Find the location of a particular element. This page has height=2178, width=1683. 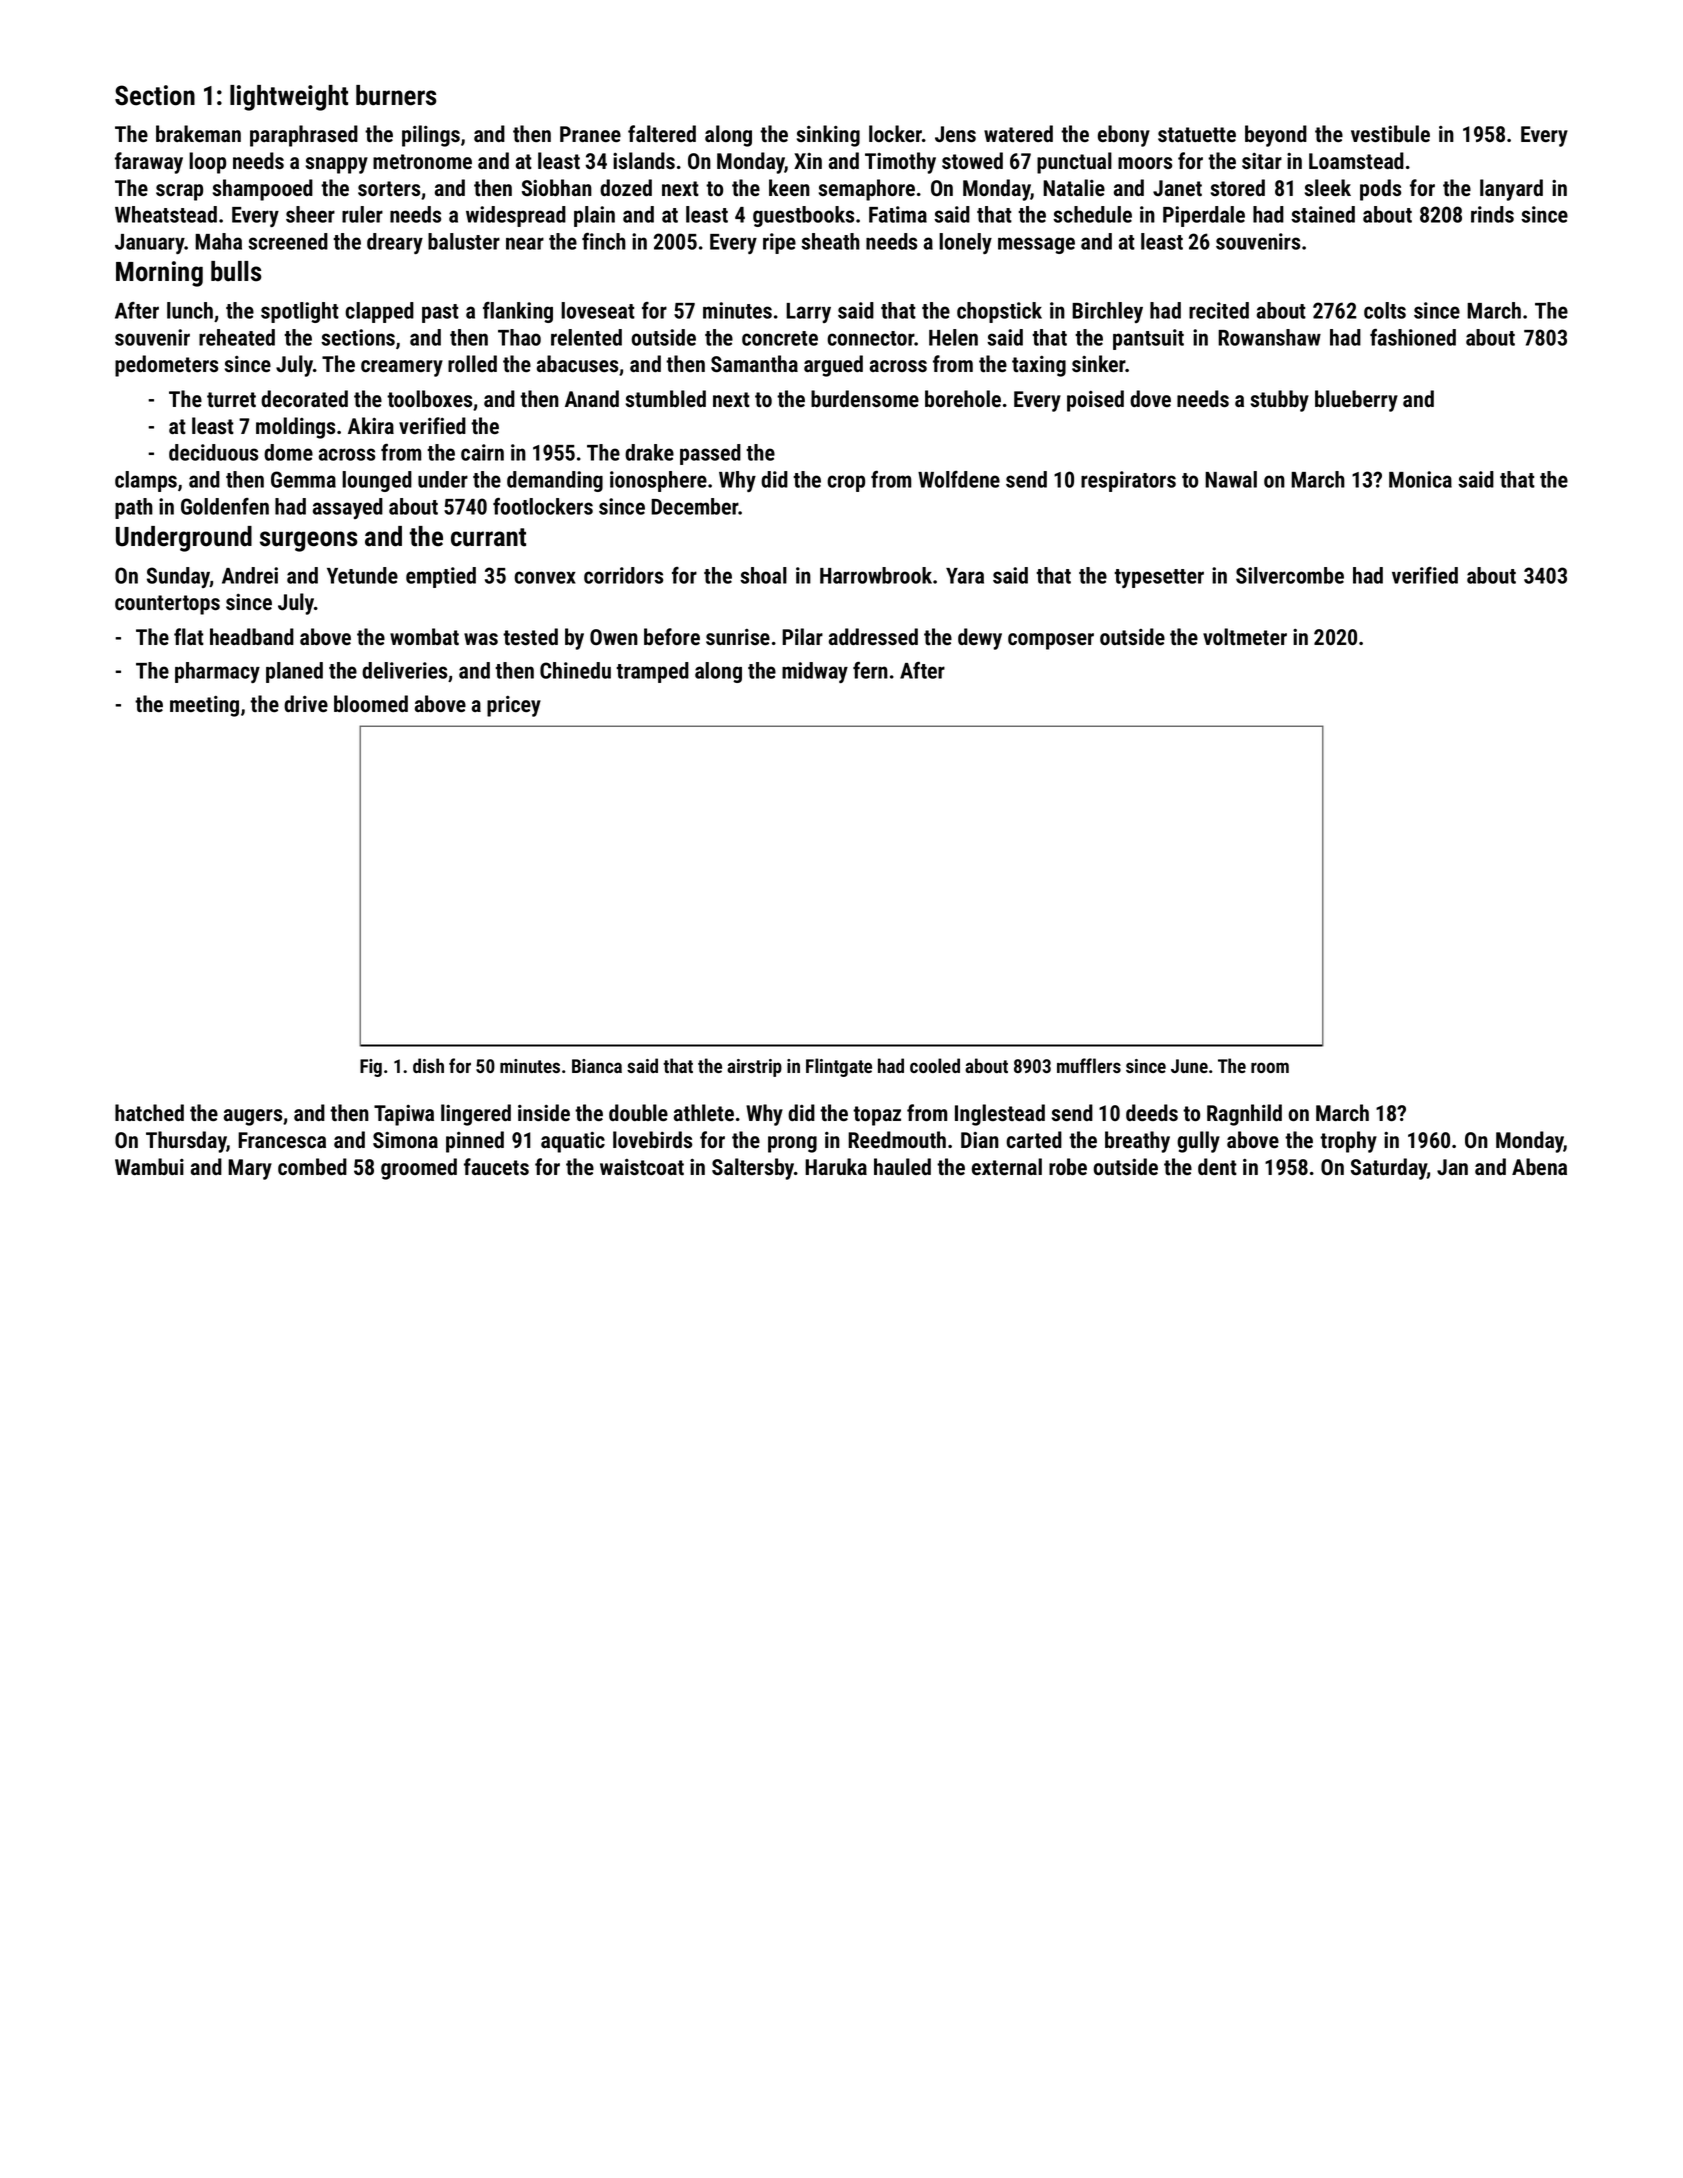

rinds is located at coordinates (1492, 214).
